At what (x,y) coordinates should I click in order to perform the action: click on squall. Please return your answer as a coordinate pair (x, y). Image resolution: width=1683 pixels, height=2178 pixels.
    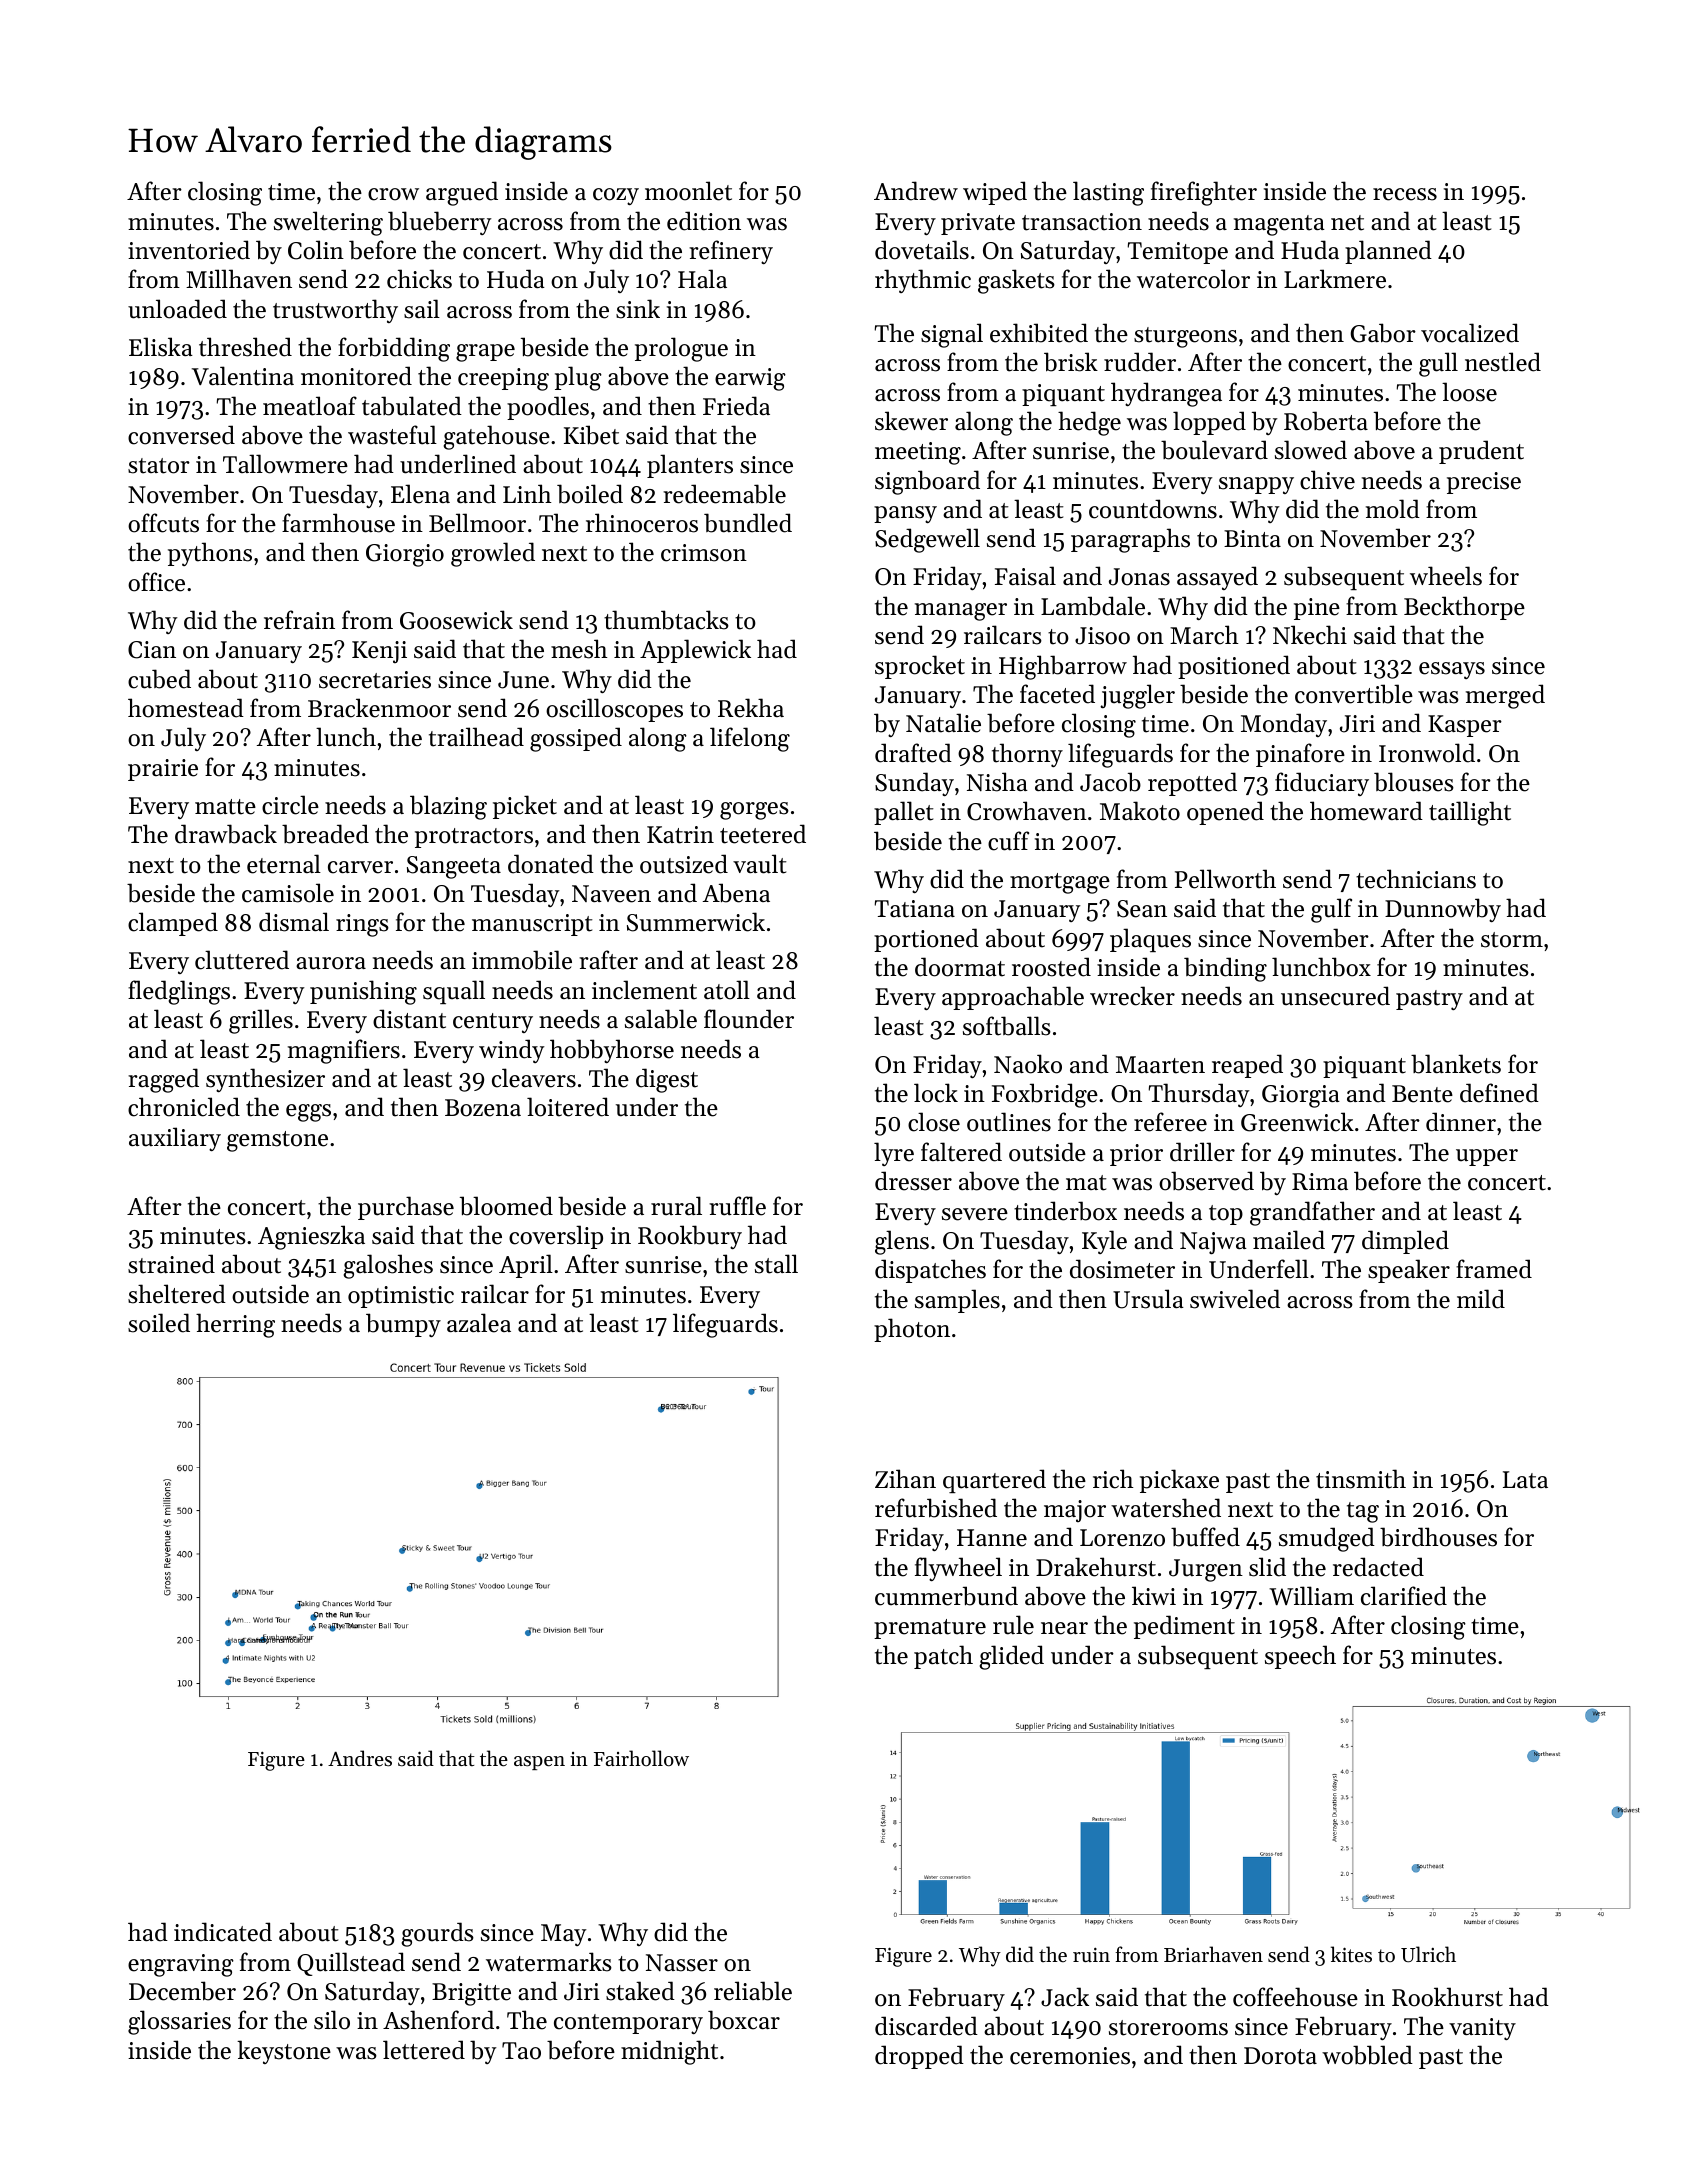
    Looking at the image, I should click on (454, 992).
